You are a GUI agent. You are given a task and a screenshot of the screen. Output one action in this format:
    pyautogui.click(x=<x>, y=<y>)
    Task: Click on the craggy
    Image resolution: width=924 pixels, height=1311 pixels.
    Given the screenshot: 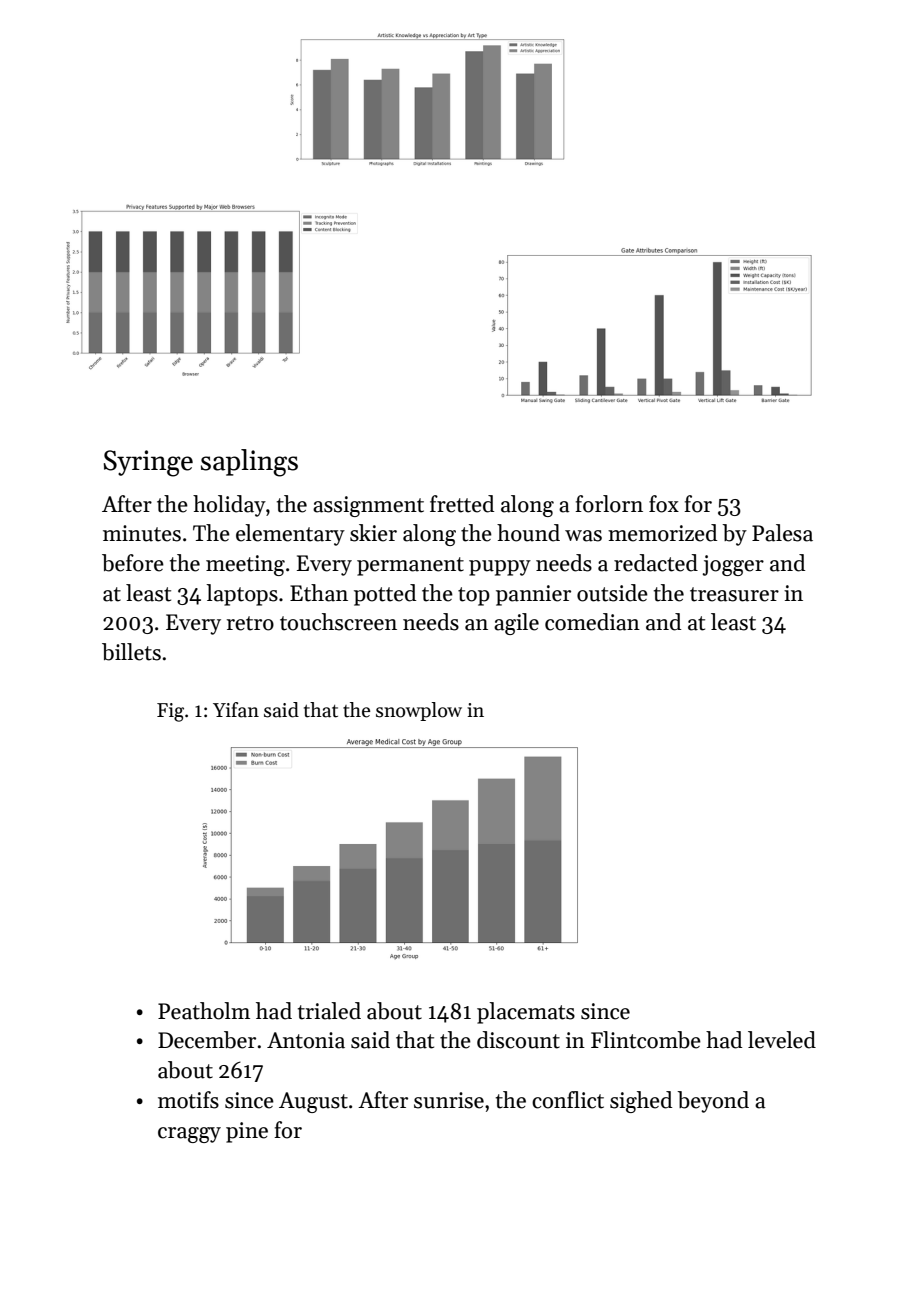 What is the action you would take?
    pyautogui.click(x=189, y=1135)
